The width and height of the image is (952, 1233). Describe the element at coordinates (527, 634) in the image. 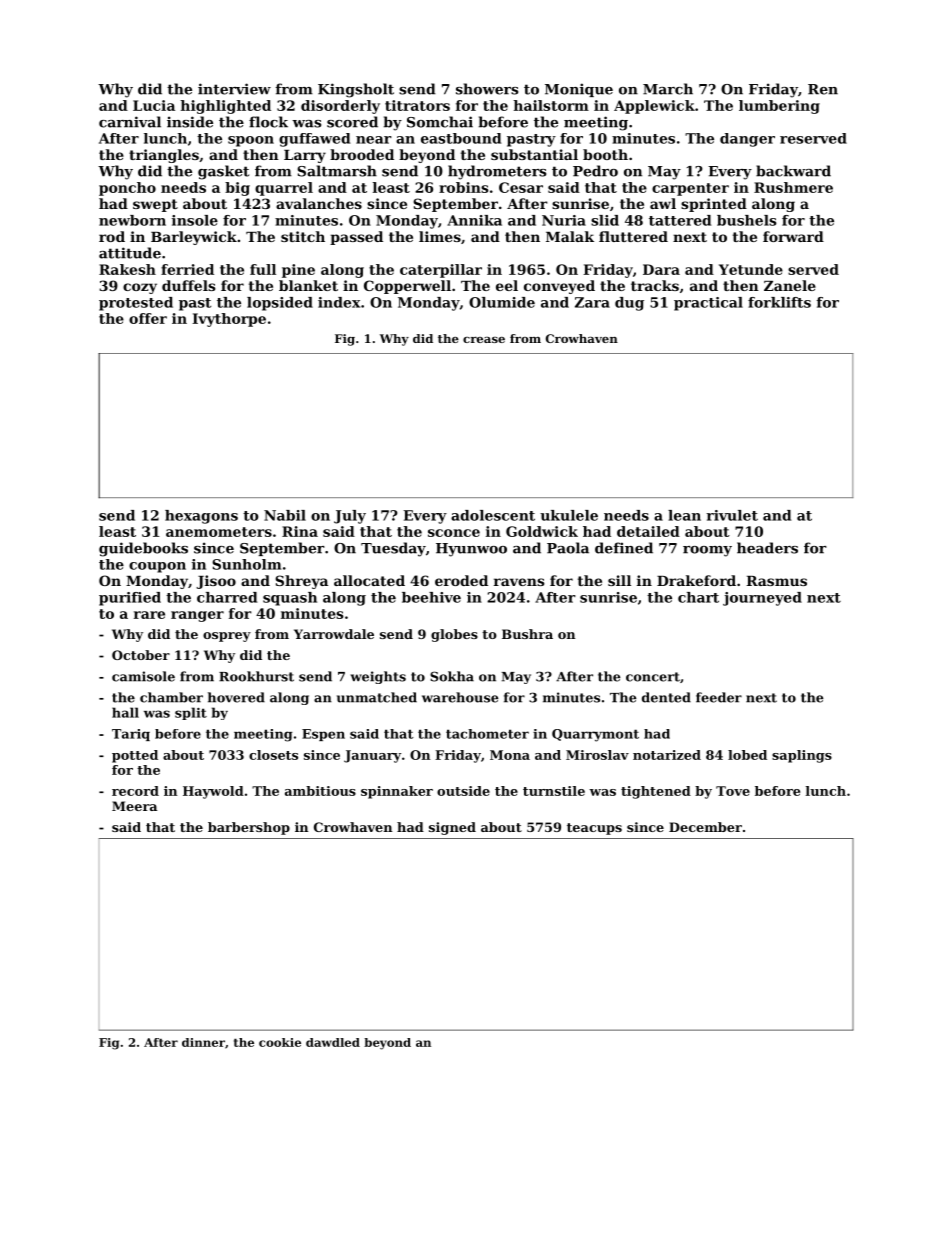

I see `Bushra` at that location.
